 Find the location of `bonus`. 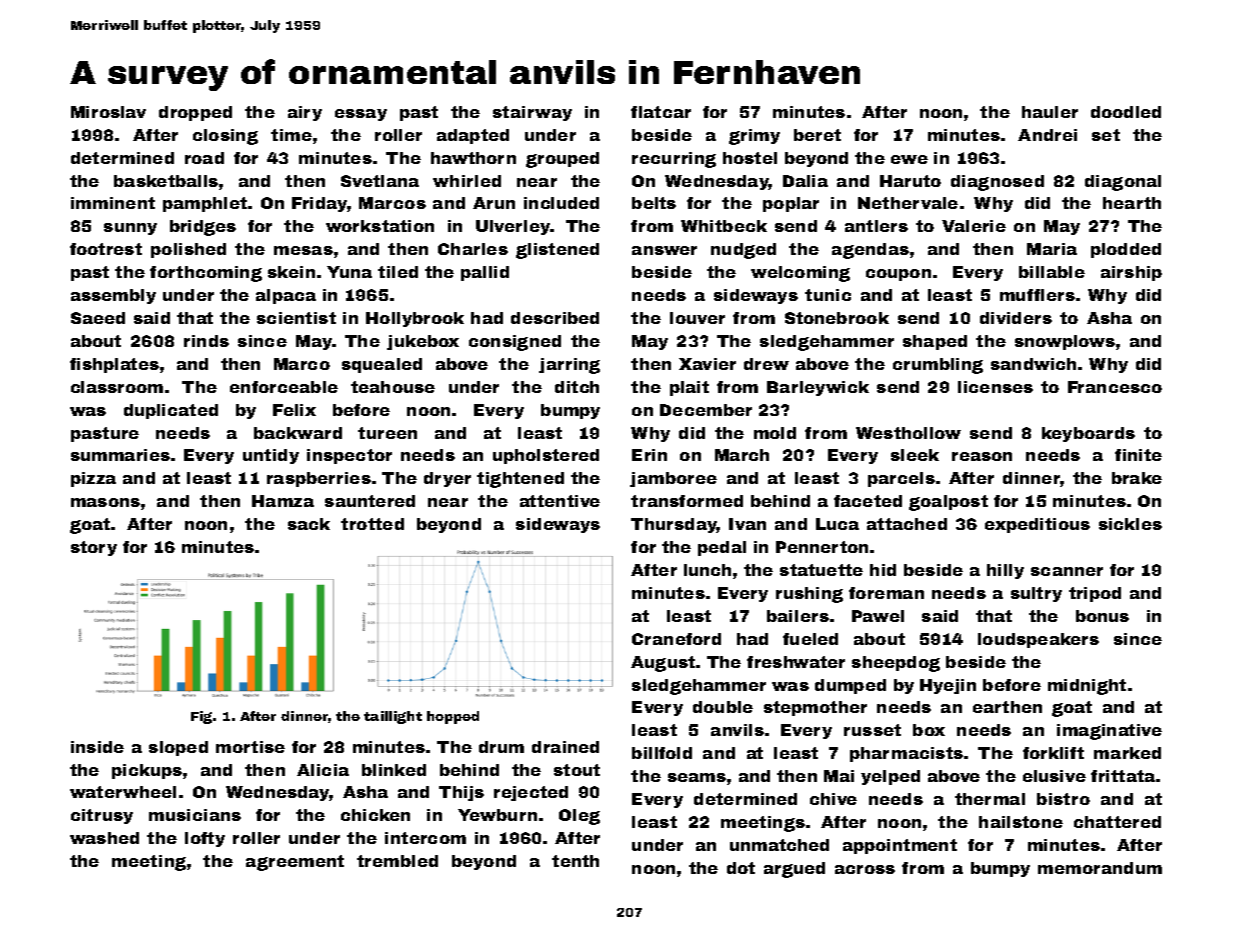

bonus is located at coordinates (1102, 616).
